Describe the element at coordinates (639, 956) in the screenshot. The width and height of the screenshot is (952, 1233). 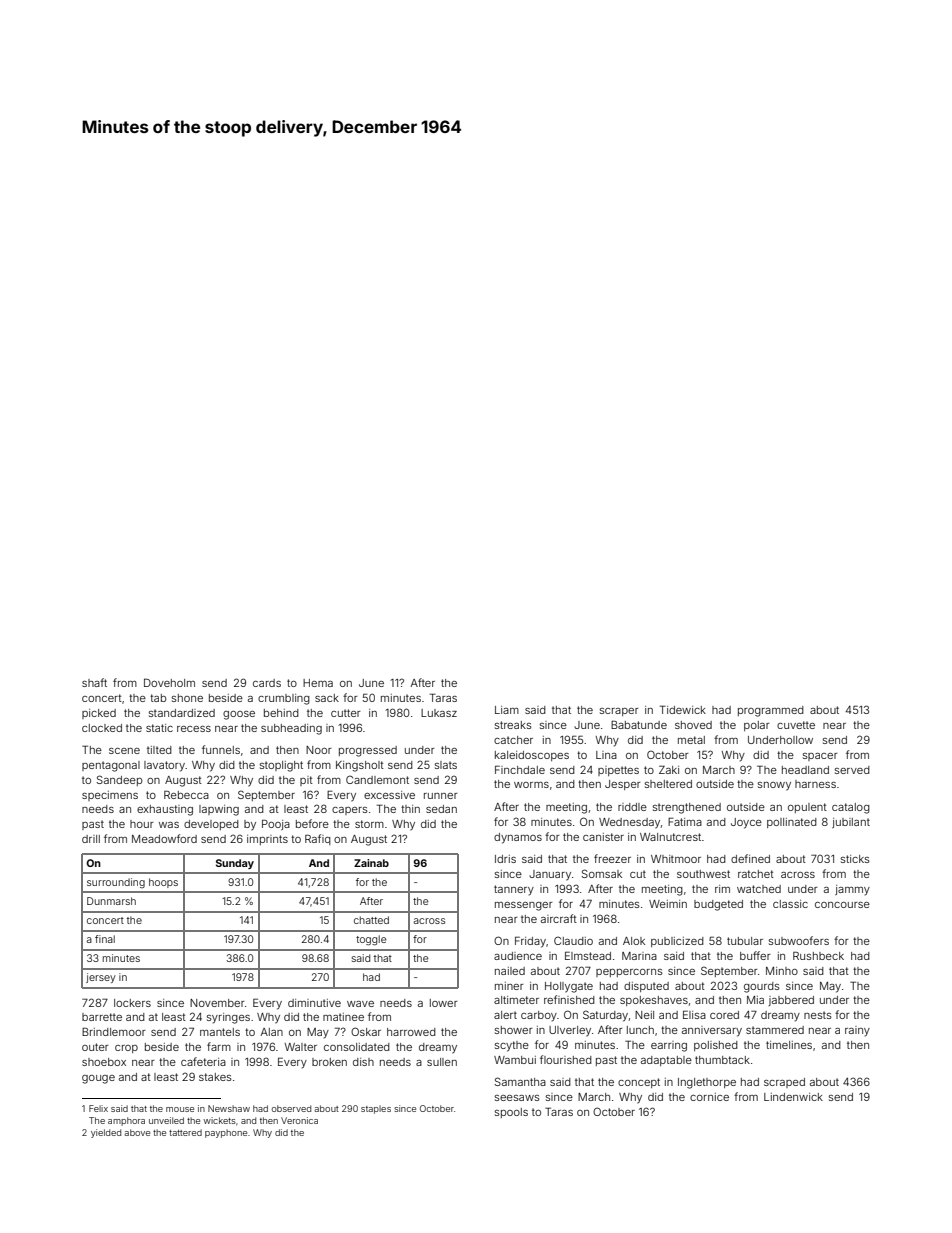
I see `Marina` at that location.
